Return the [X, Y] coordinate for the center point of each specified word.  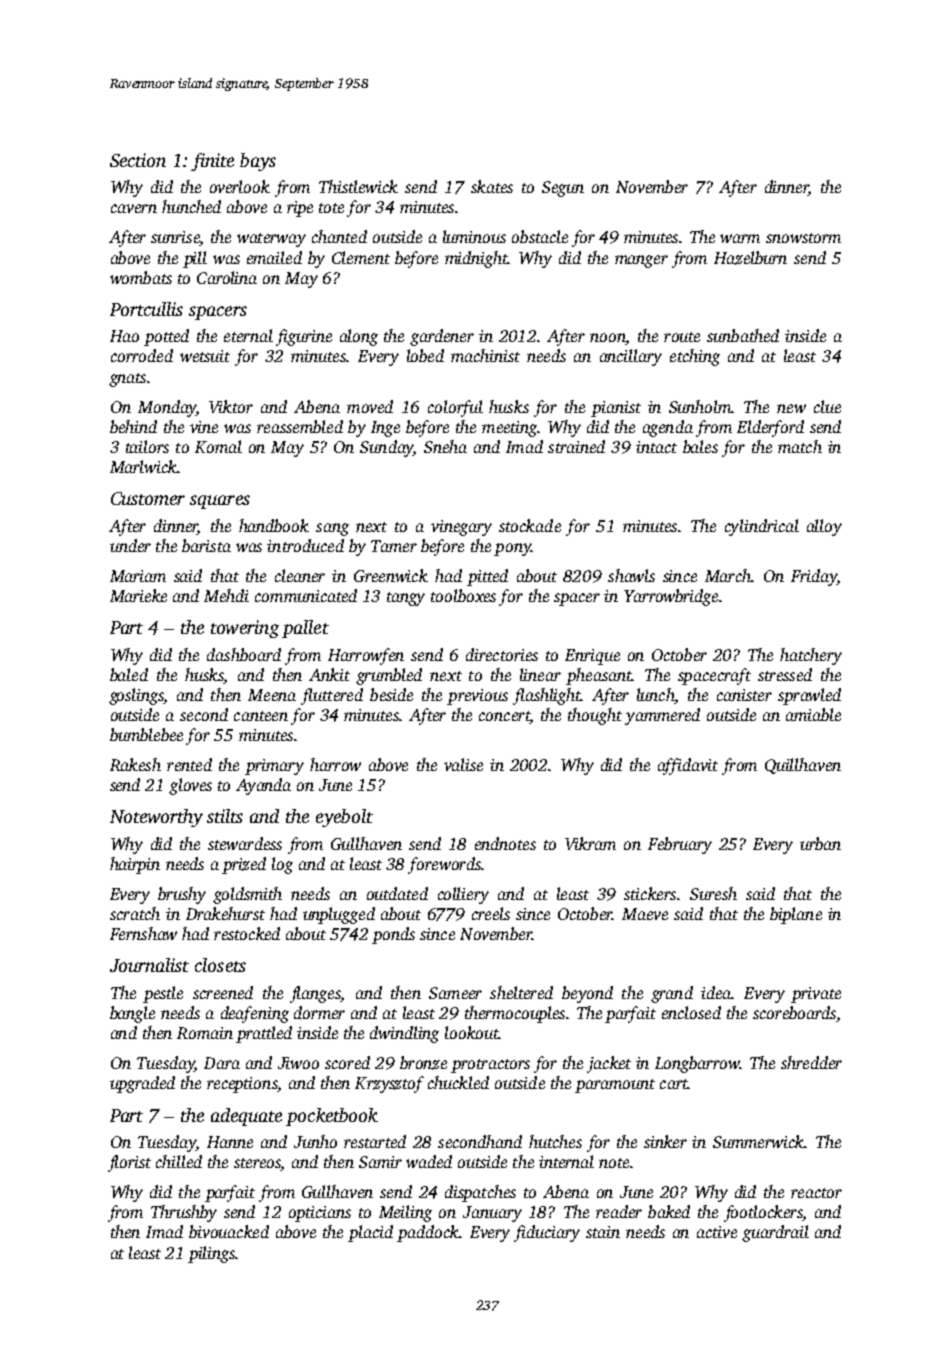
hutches [555, 1141]
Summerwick [758, 1141]
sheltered [521, 992]
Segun [563, 189]
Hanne [230, 1142]
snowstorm [803, 238]
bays [258, 162]
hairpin [135, 865]
